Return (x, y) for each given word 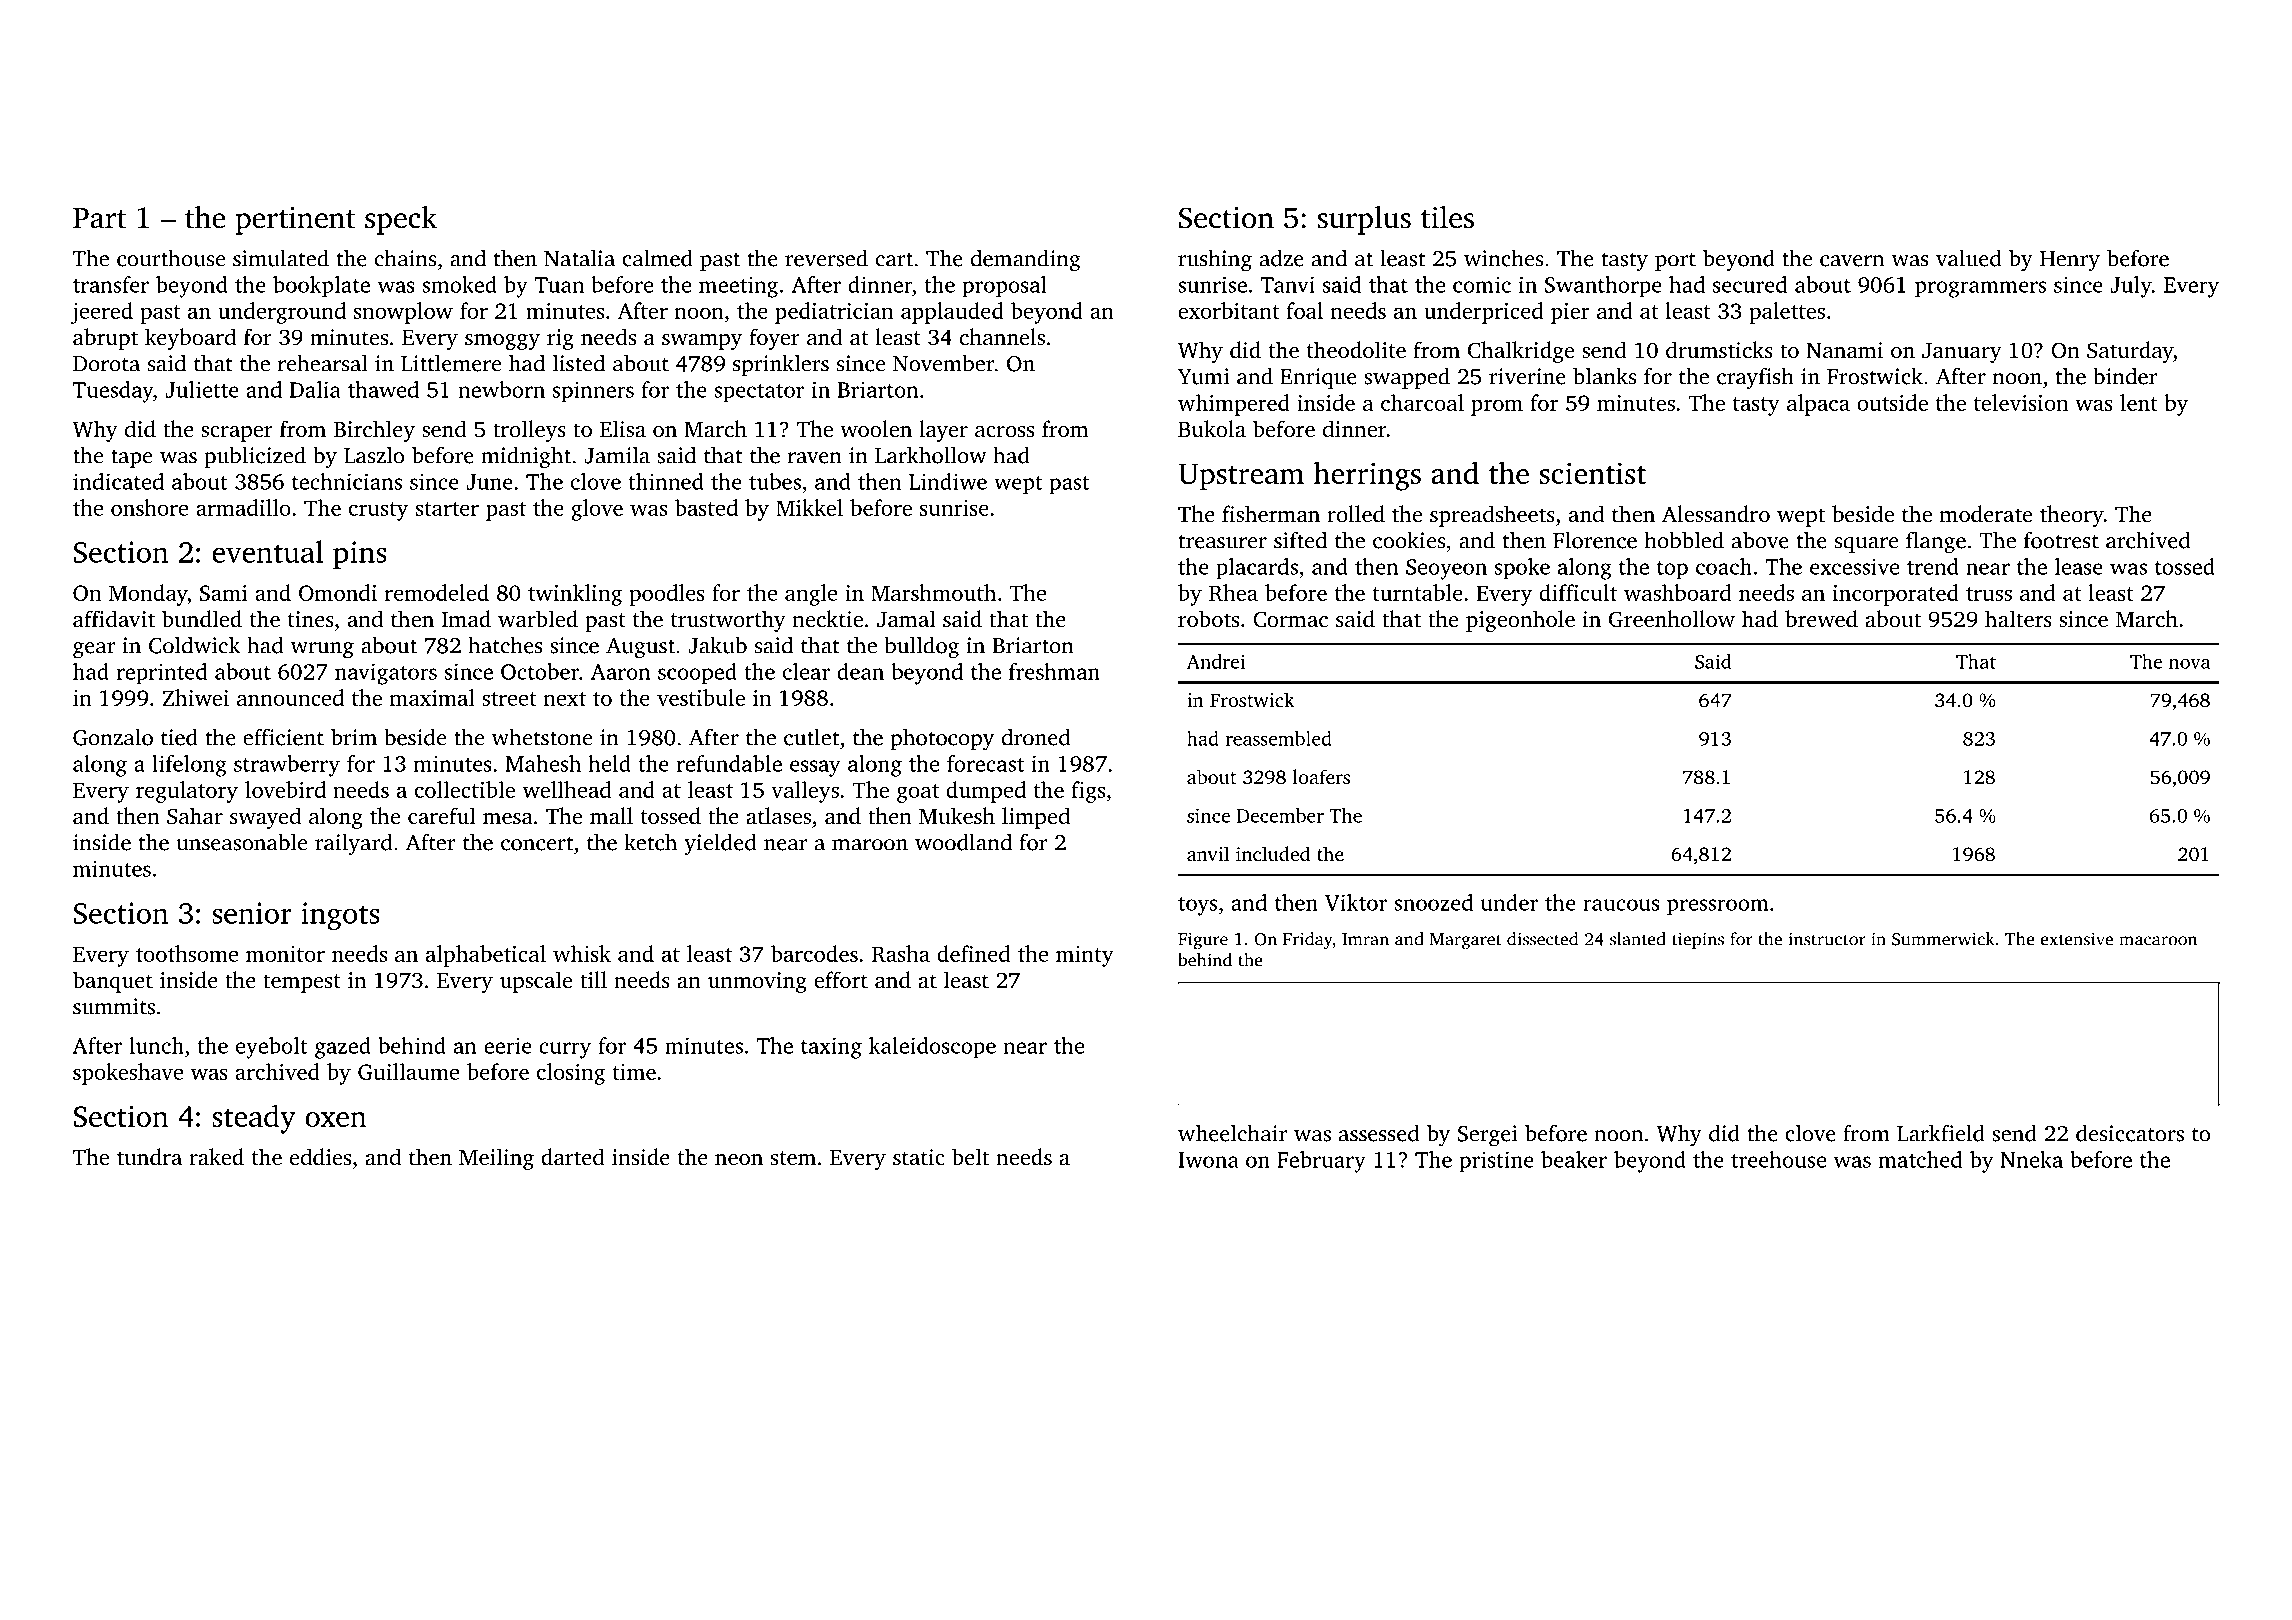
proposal (1004, 286)
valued (1968, 258)
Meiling (496, 1159)
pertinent (295, 221)
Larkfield (1941, 1133)
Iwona (1208, 1160)
